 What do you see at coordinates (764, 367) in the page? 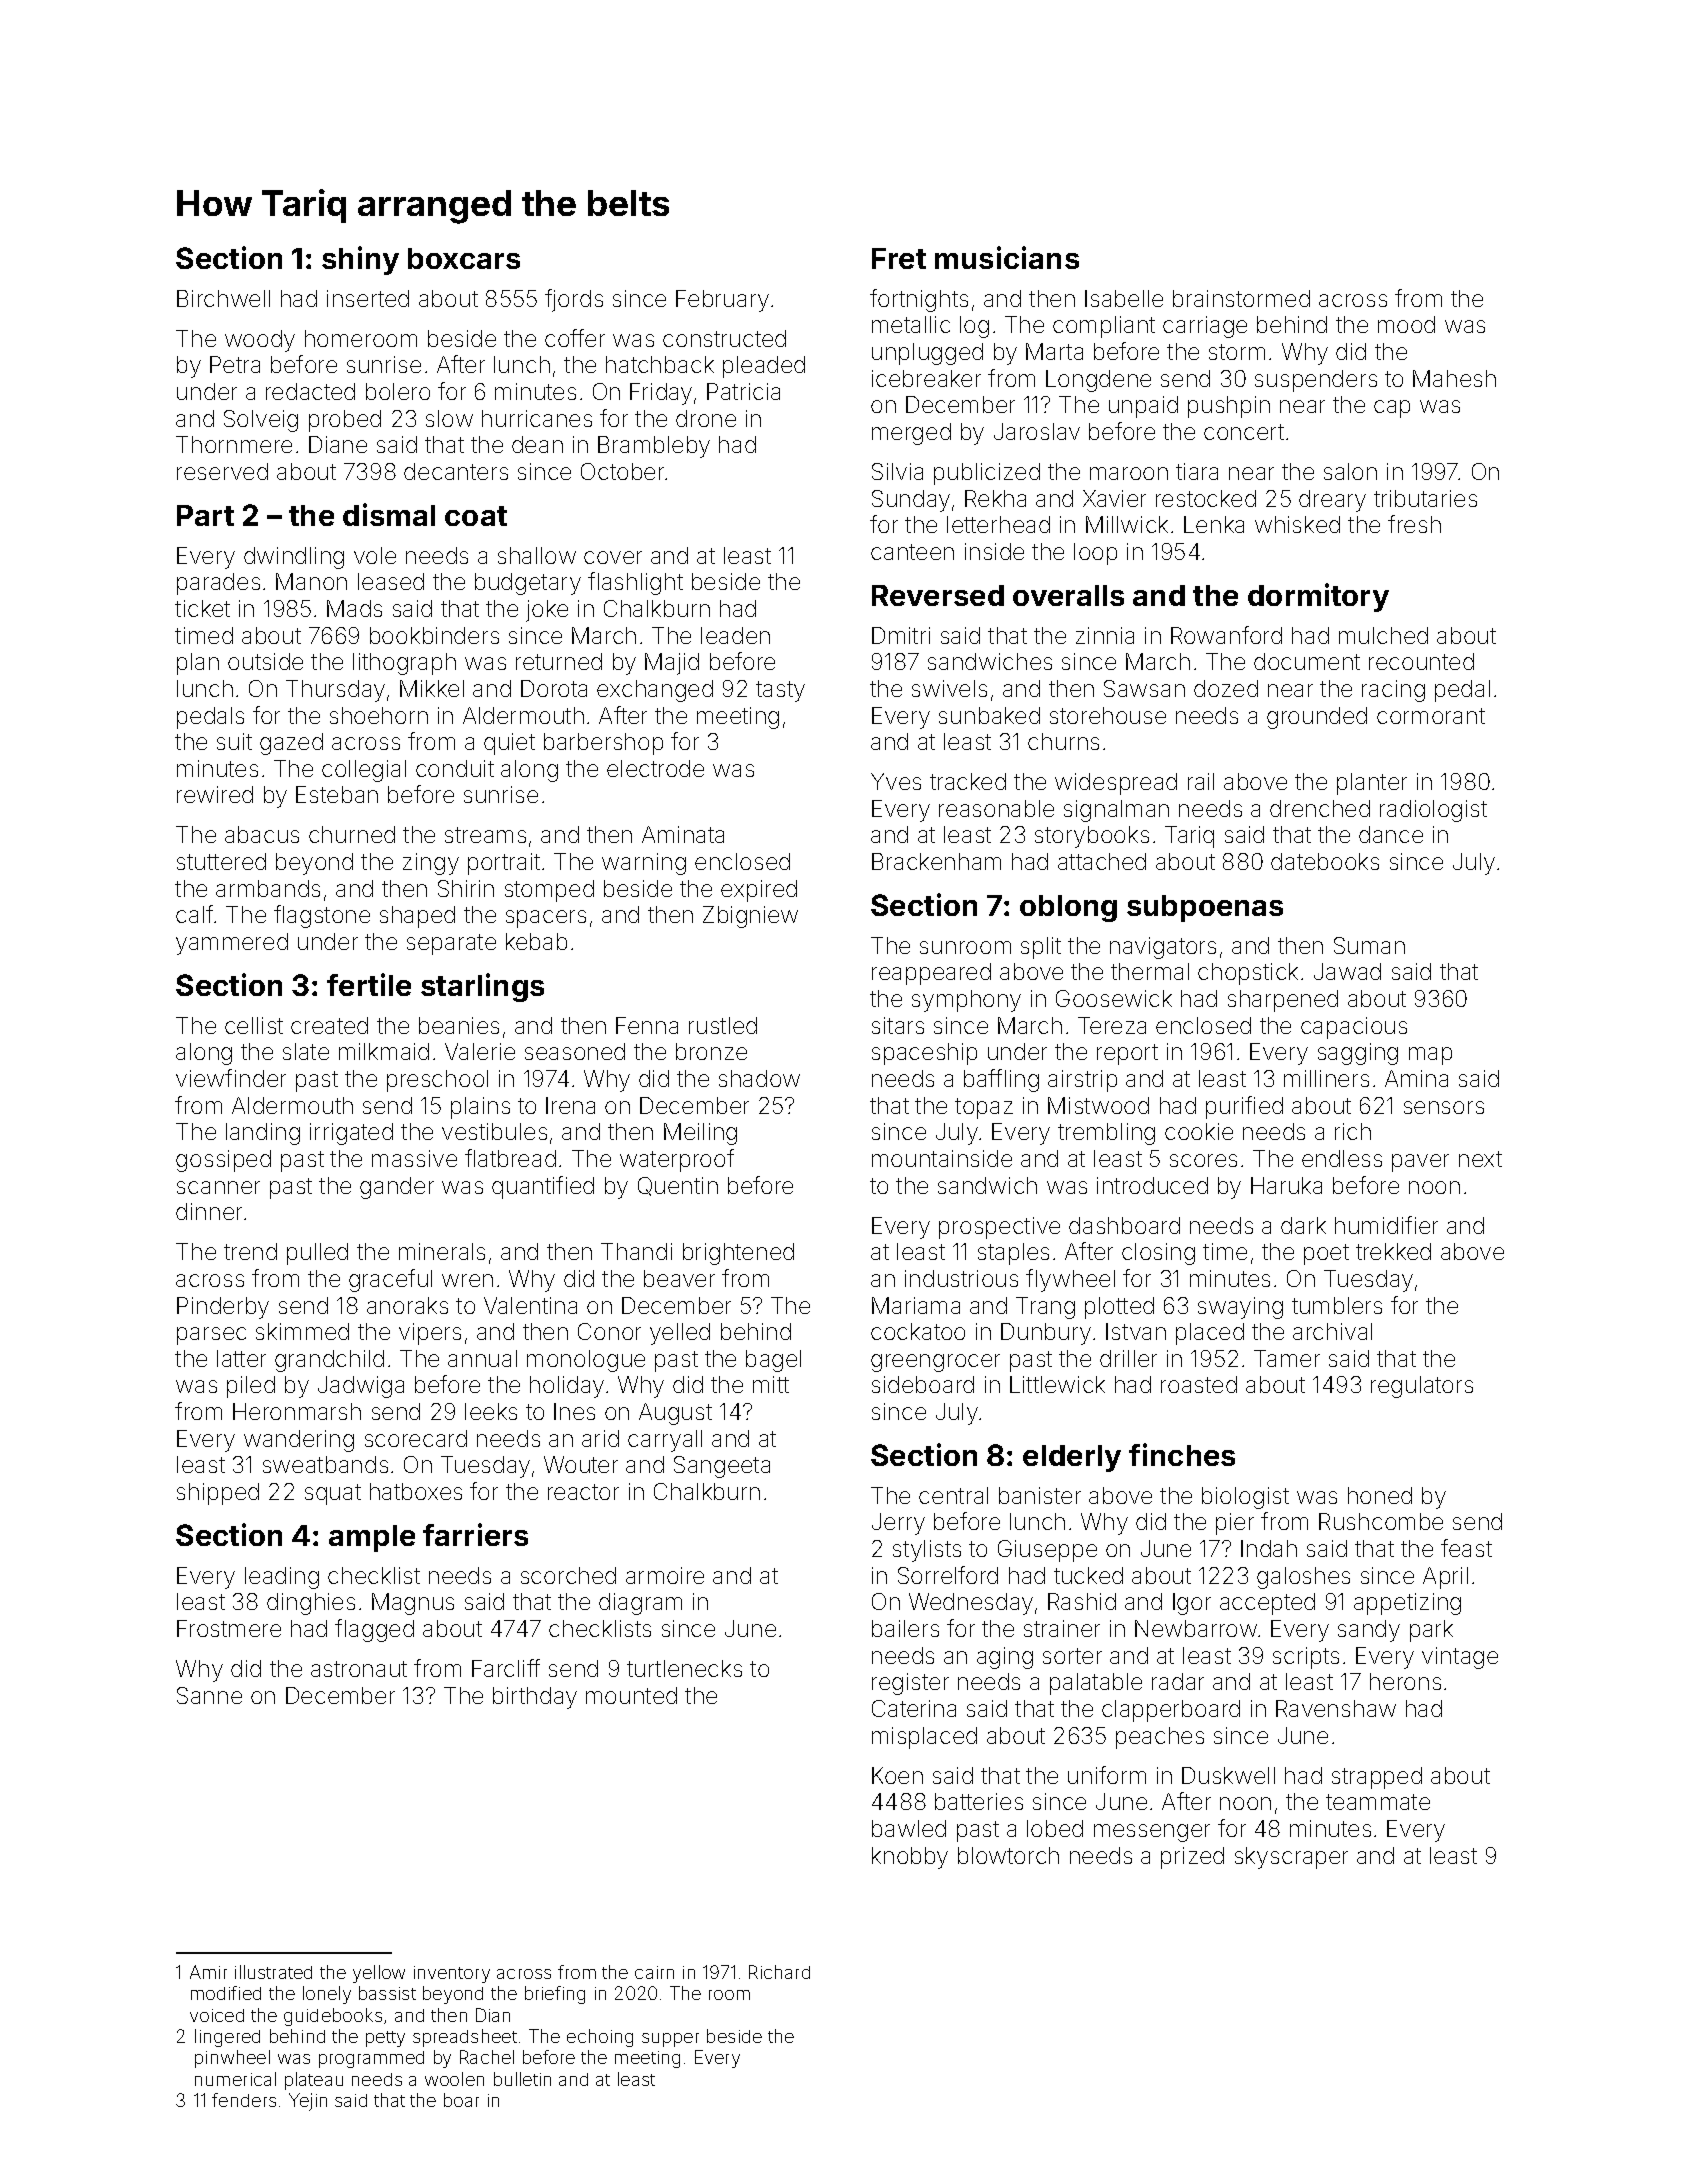
I see `pleaded` at bounding box center [764, 367].
